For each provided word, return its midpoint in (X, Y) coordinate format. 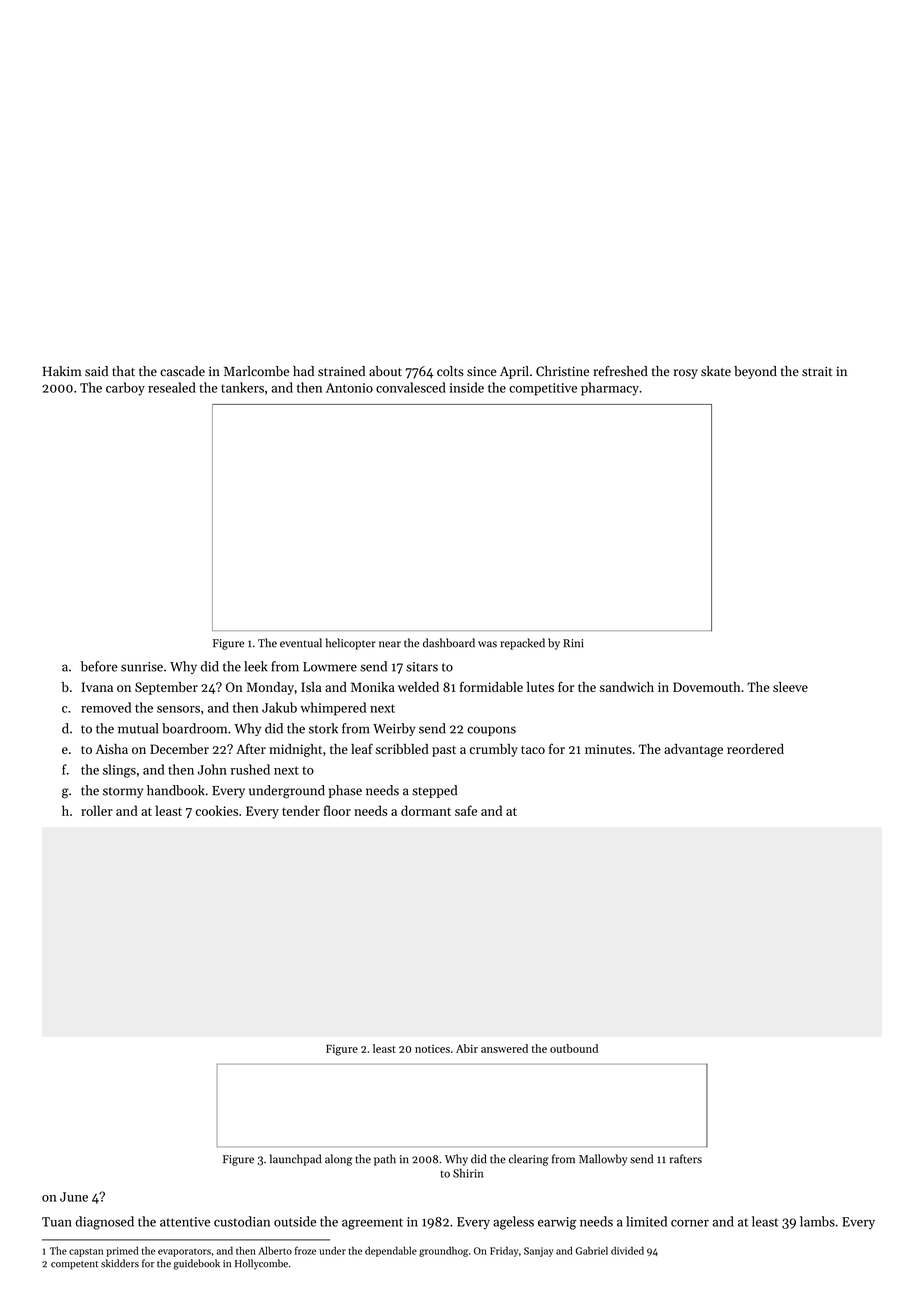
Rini (573, 643)
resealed (172, 387)
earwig (557, 1223)
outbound (574, 1048)
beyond (755, 372)
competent (74, 1265)
